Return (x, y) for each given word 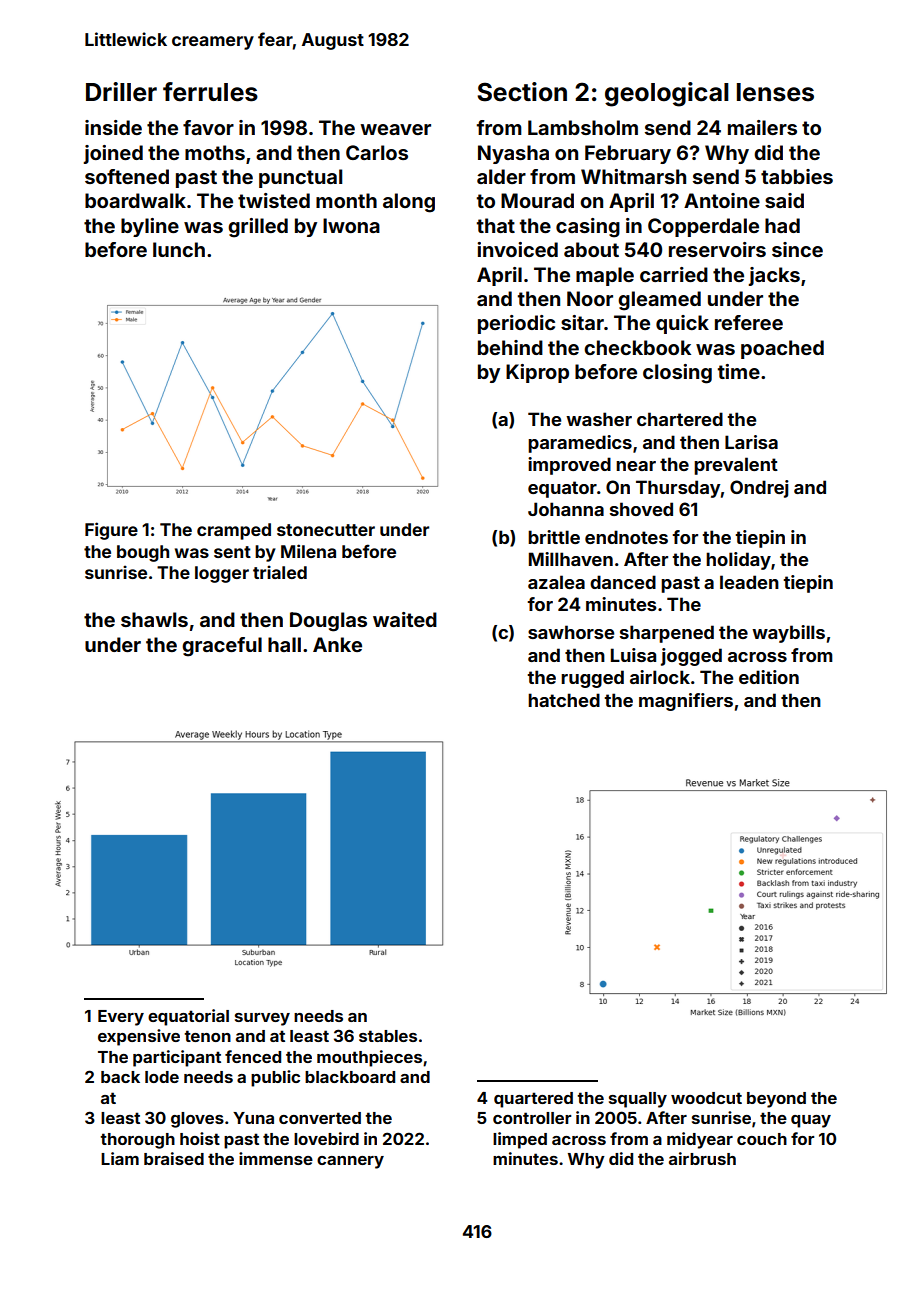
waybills (788, 634)
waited (405, 619)
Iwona (351, 225)
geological (667, 94)
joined (113, 154)
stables (388, 1036)
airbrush (702, 1158)
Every (121, 1018)
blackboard (350, 1077)
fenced (253, 1056)
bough (143, 553)
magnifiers (686, 702)
